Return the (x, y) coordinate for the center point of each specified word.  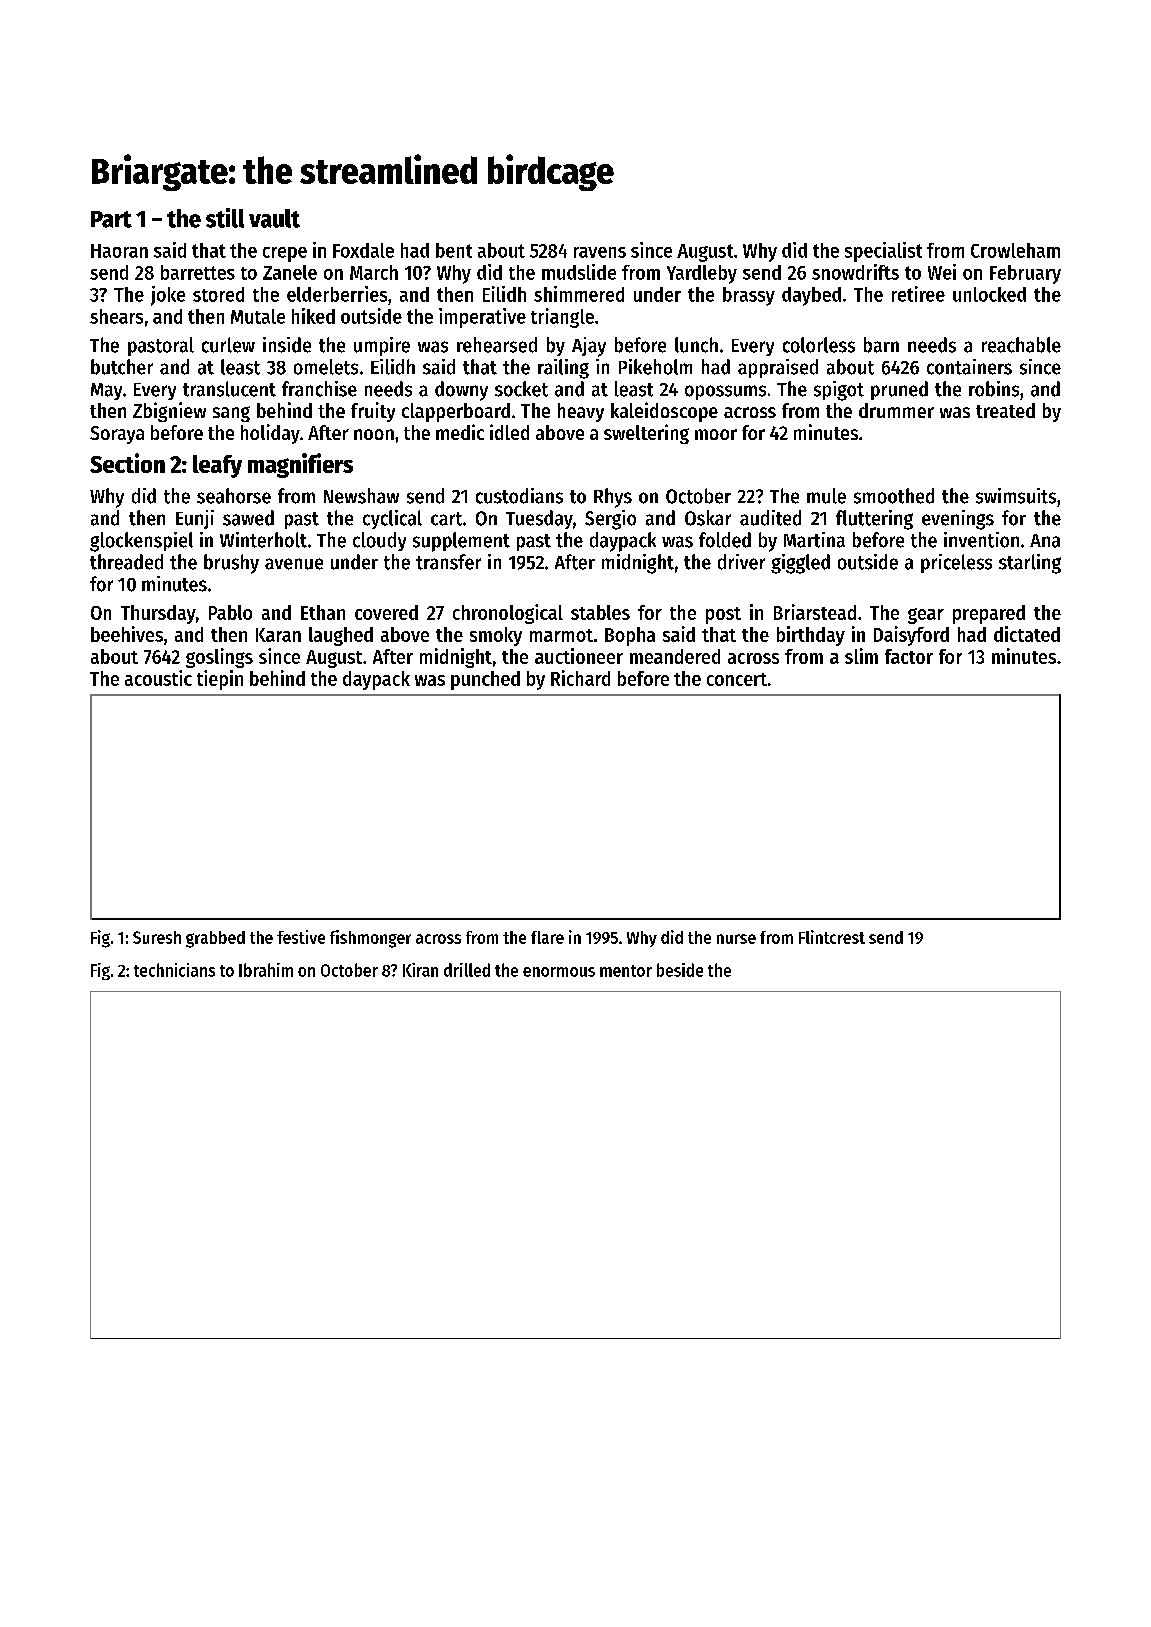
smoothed (894, 496)
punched (485, 680)
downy (461, 391)
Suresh (157, 937)
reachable (1021, 345)
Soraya (117, 435)
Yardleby (702, 274)
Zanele (290, 272)
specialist (883, 252)
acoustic (158, 678)
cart (446, 519)
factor (909, 656)
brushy (231, 564)
